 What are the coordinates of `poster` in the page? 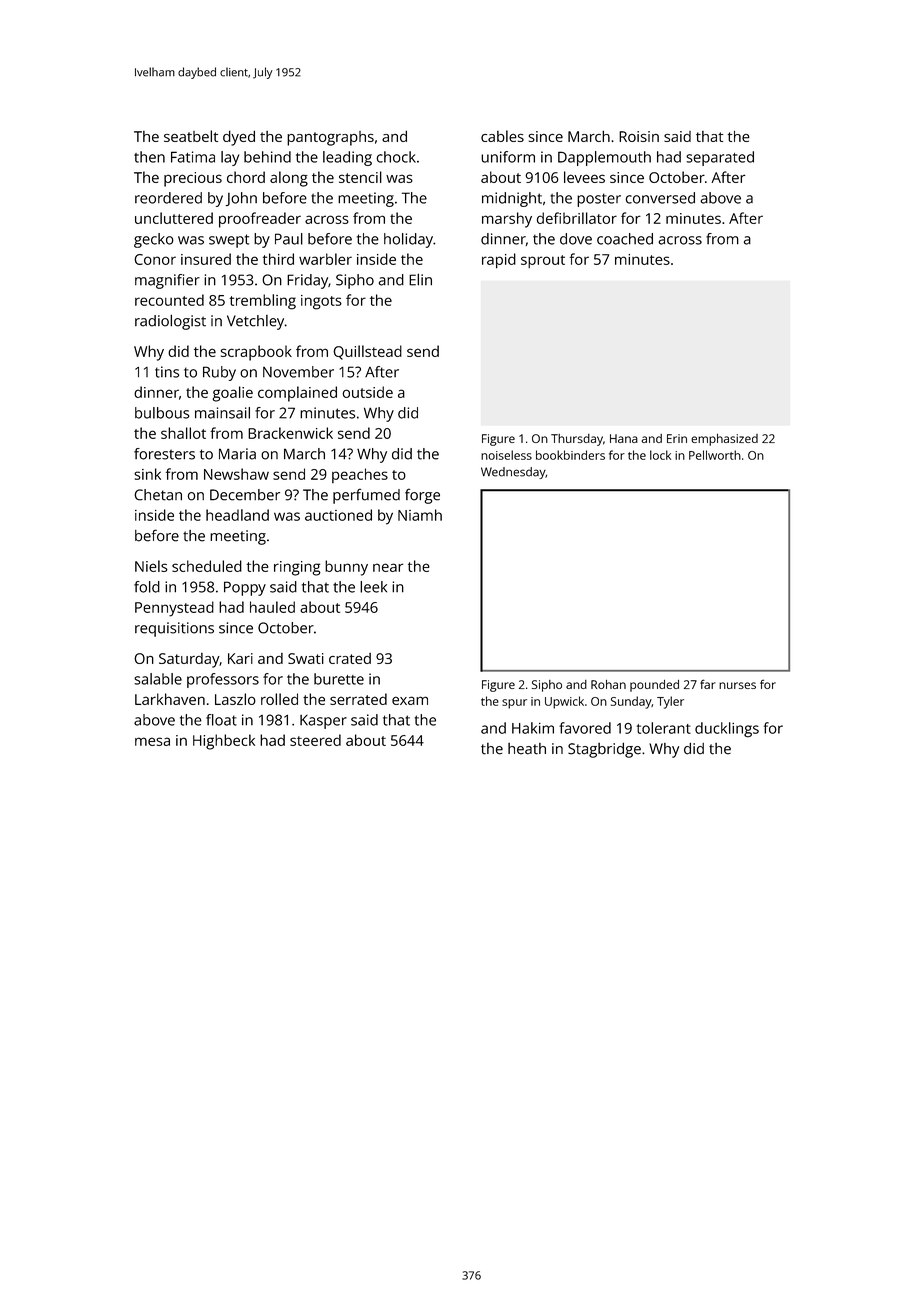 It's located at (599, 200).
